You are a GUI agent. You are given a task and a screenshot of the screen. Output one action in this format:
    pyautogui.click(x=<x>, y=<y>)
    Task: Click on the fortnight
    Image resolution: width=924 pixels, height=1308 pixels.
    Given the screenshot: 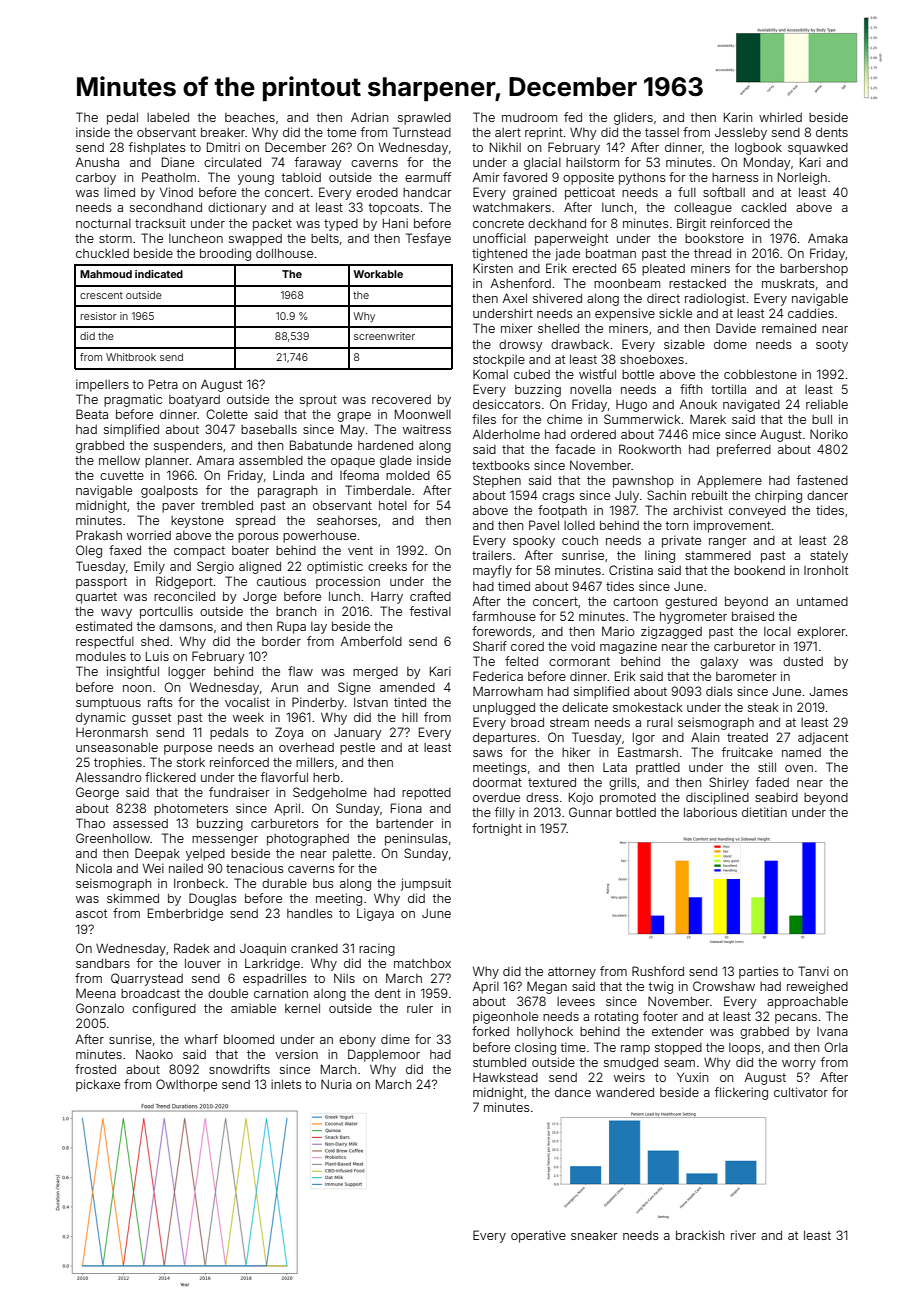 What is the action you would take?
    pyautogui.click(x=497, y=829)
